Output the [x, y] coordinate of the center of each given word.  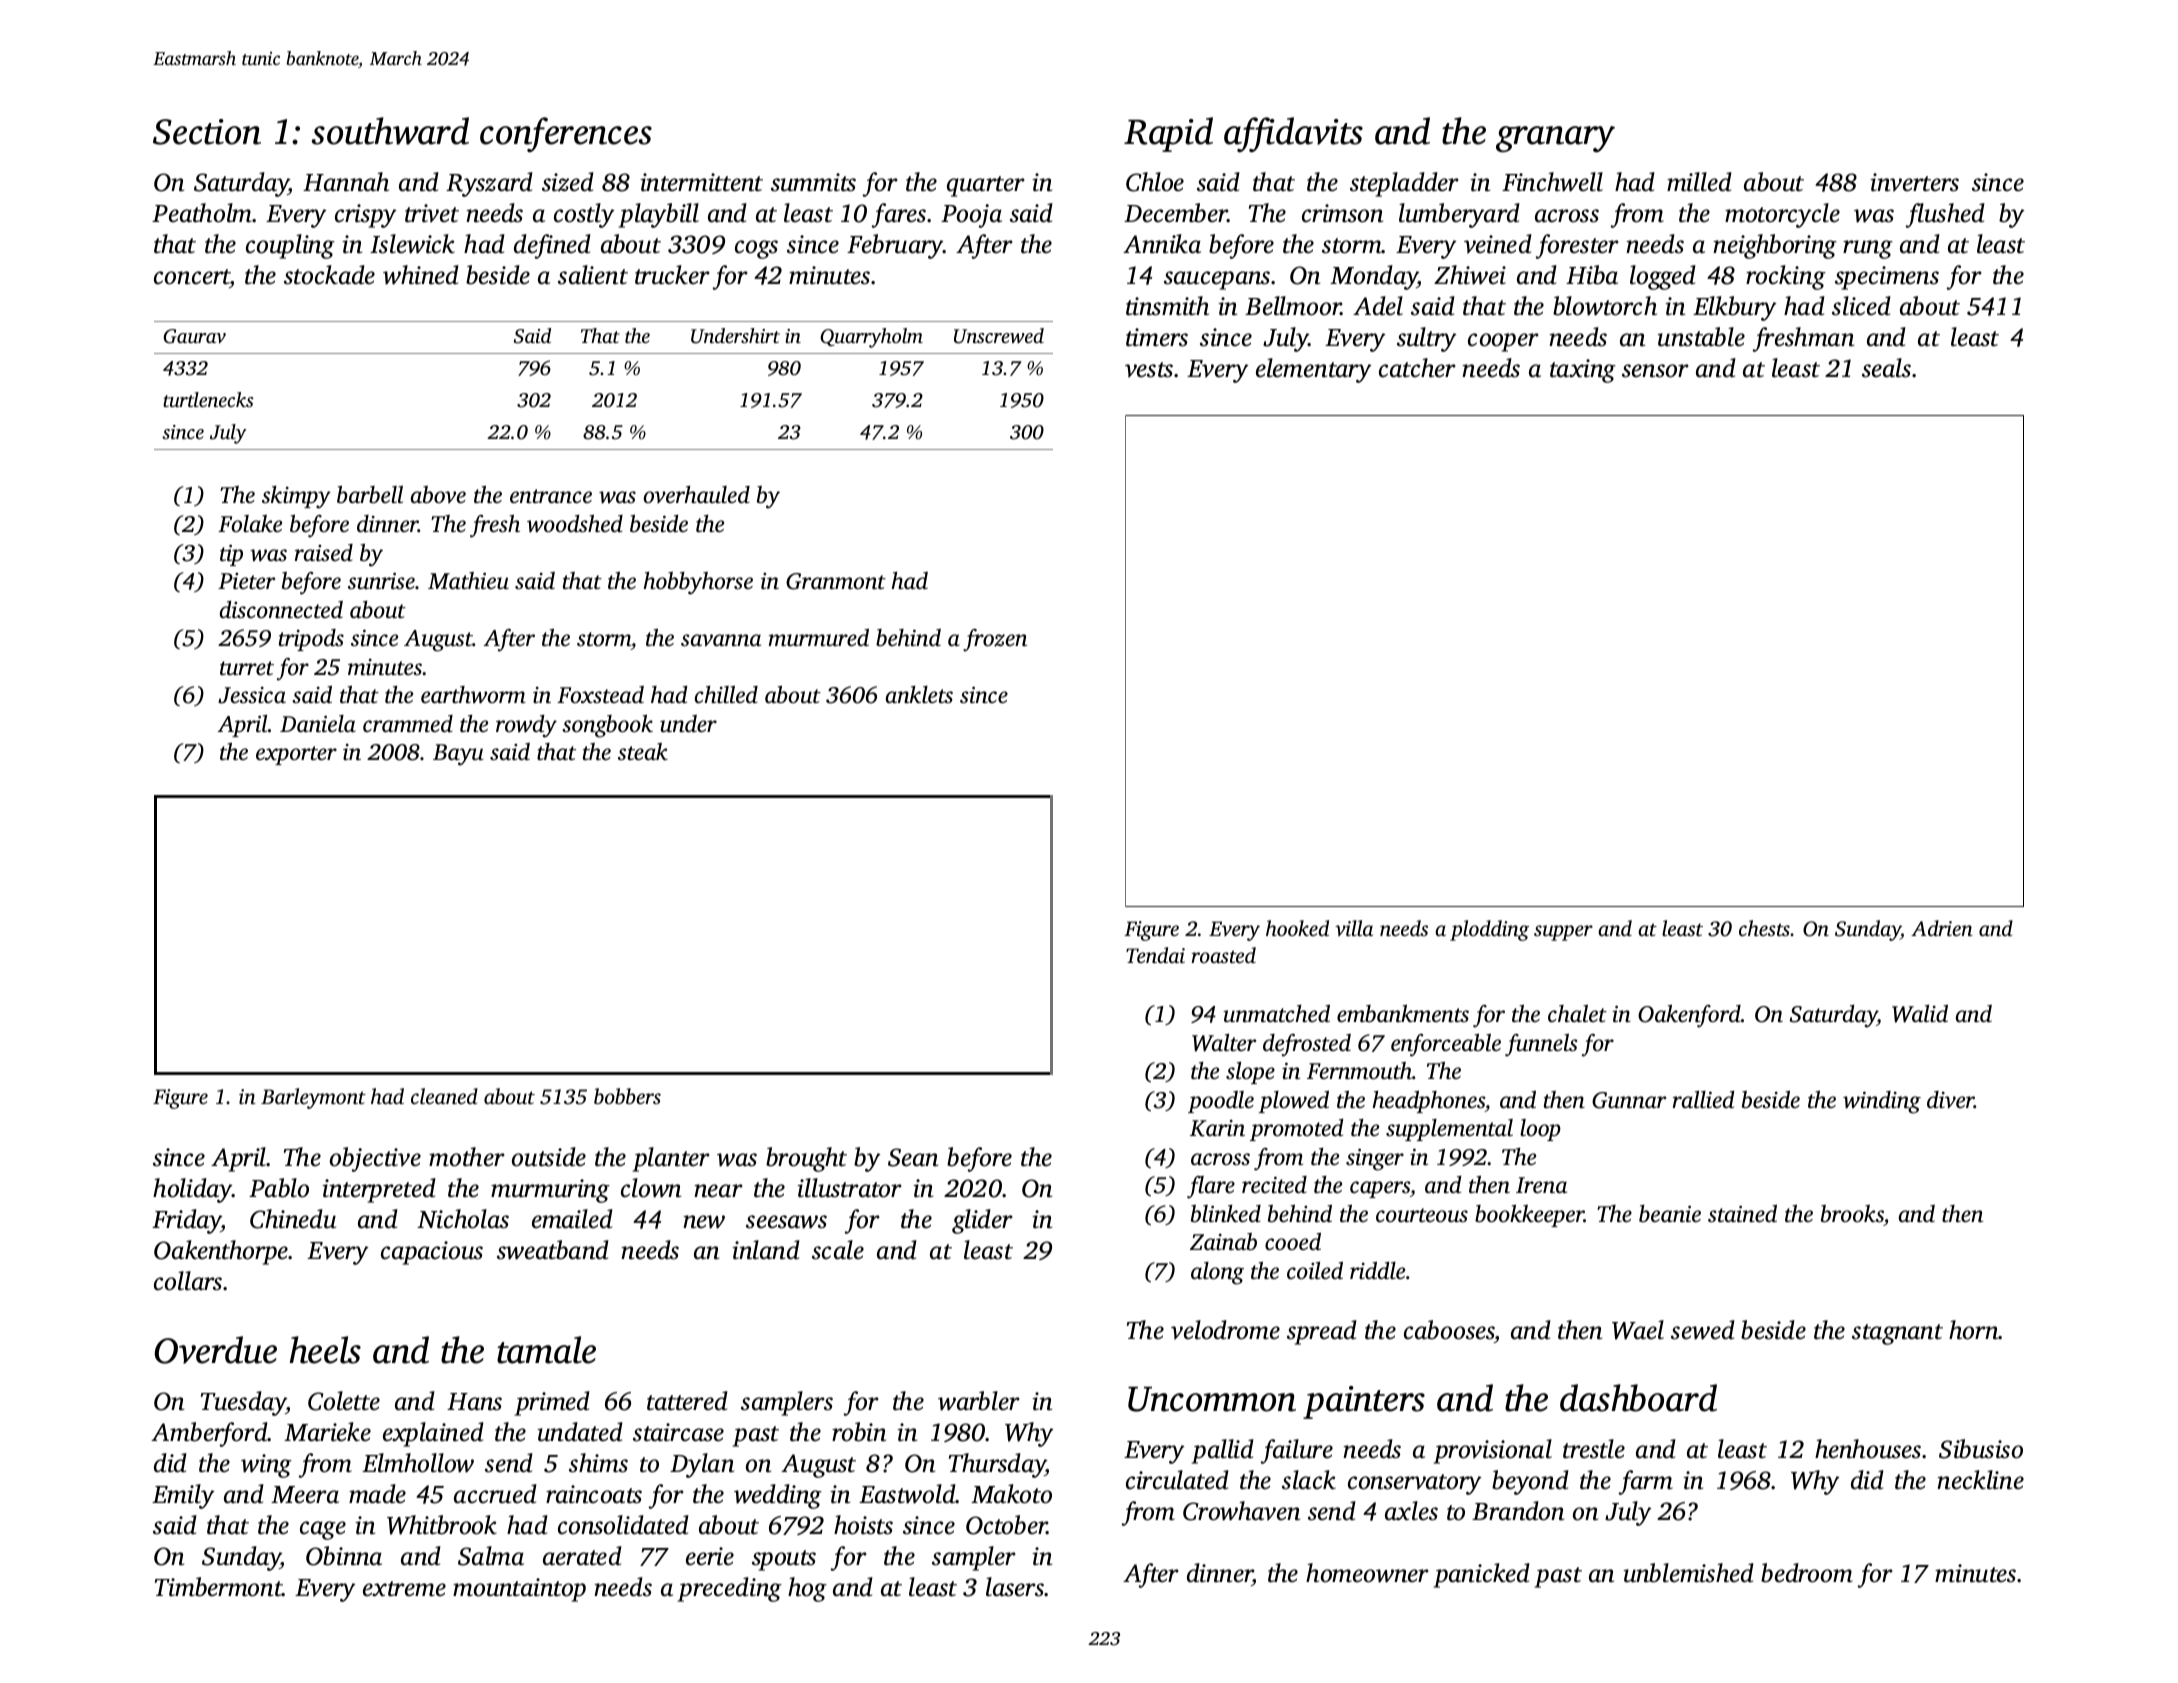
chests [1764, 928]
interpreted [379, 1190]
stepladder [1404, 184]
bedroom [1807, 1573]
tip [231, 555]
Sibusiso [1981, 1449]
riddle [1377, 1270]
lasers [1015, 1587]
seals [1886, 368]
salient [593, 275]
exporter [296, 755]
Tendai [1155, 955]
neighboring [1775, 246]
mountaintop [519, 1590]
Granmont [836, 581]
